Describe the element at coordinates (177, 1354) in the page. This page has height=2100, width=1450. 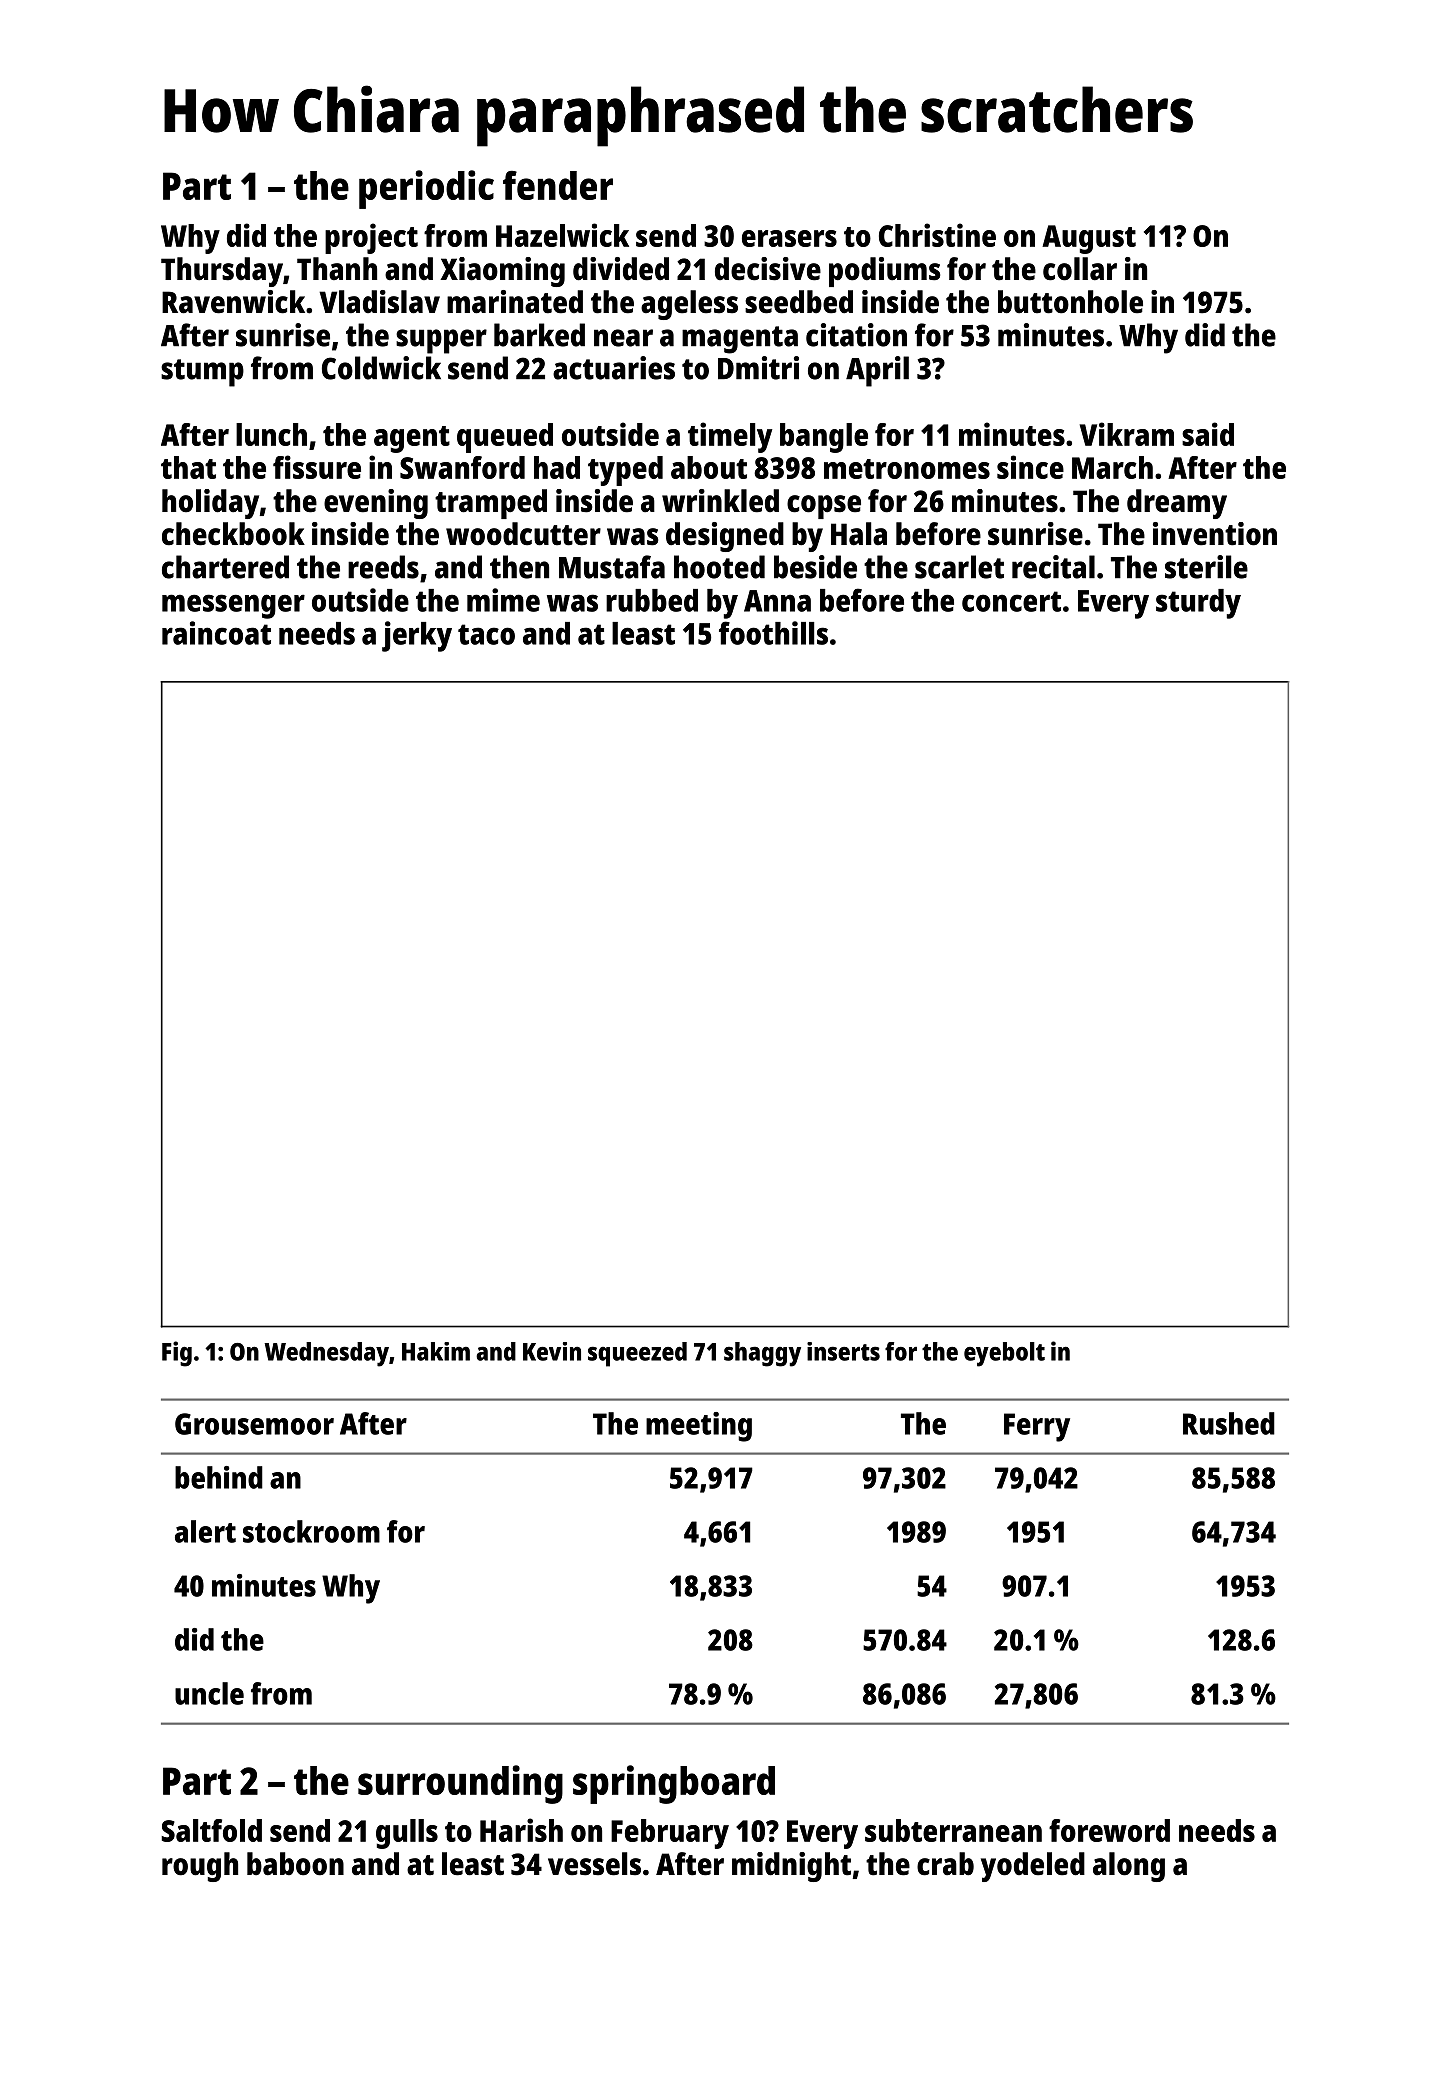
I see `Fig` at that location.
